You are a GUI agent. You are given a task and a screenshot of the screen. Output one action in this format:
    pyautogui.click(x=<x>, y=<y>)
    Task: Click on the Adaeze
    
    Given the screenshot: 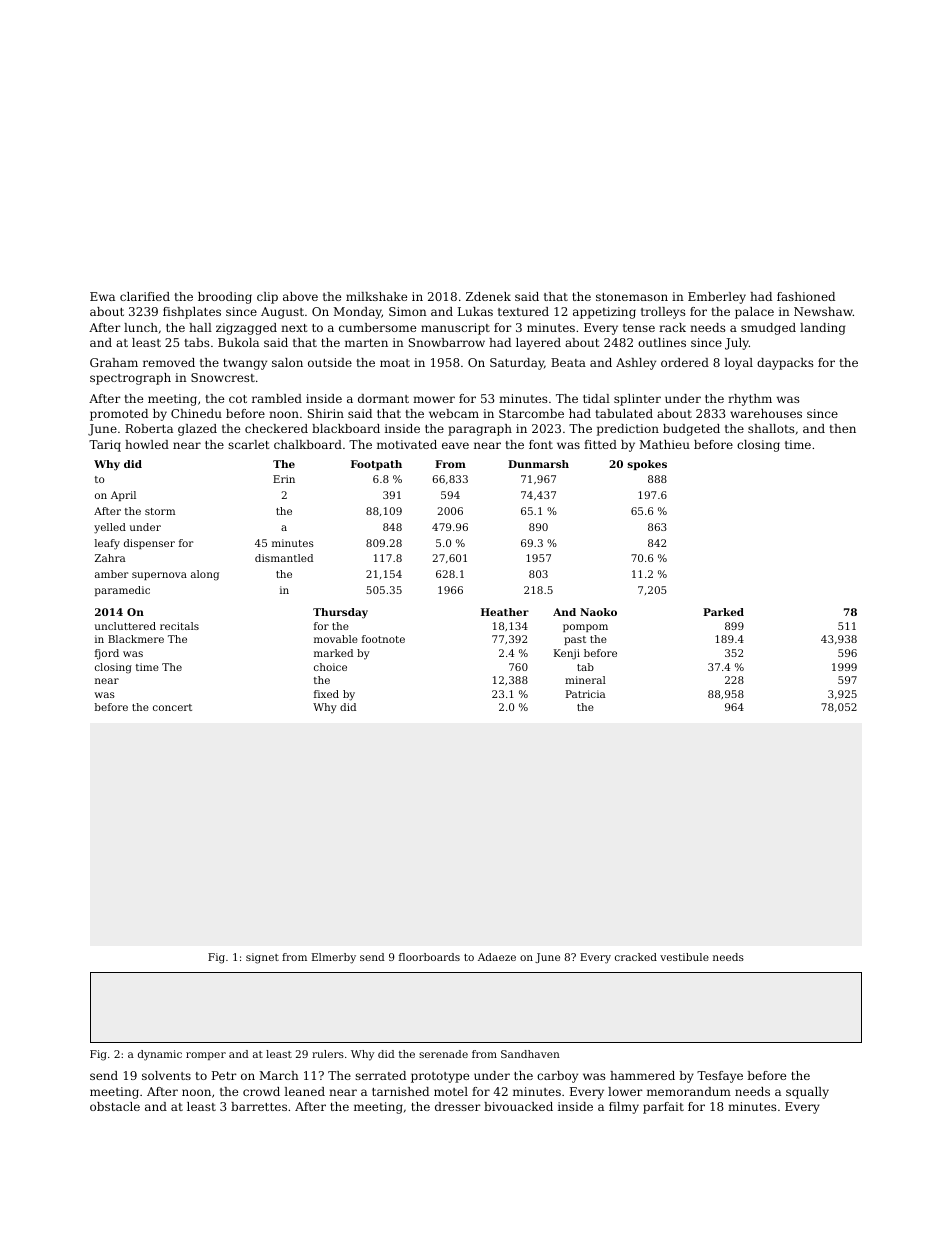 What is the action you would take?
    pyautogui.click(x=497, y=957)
